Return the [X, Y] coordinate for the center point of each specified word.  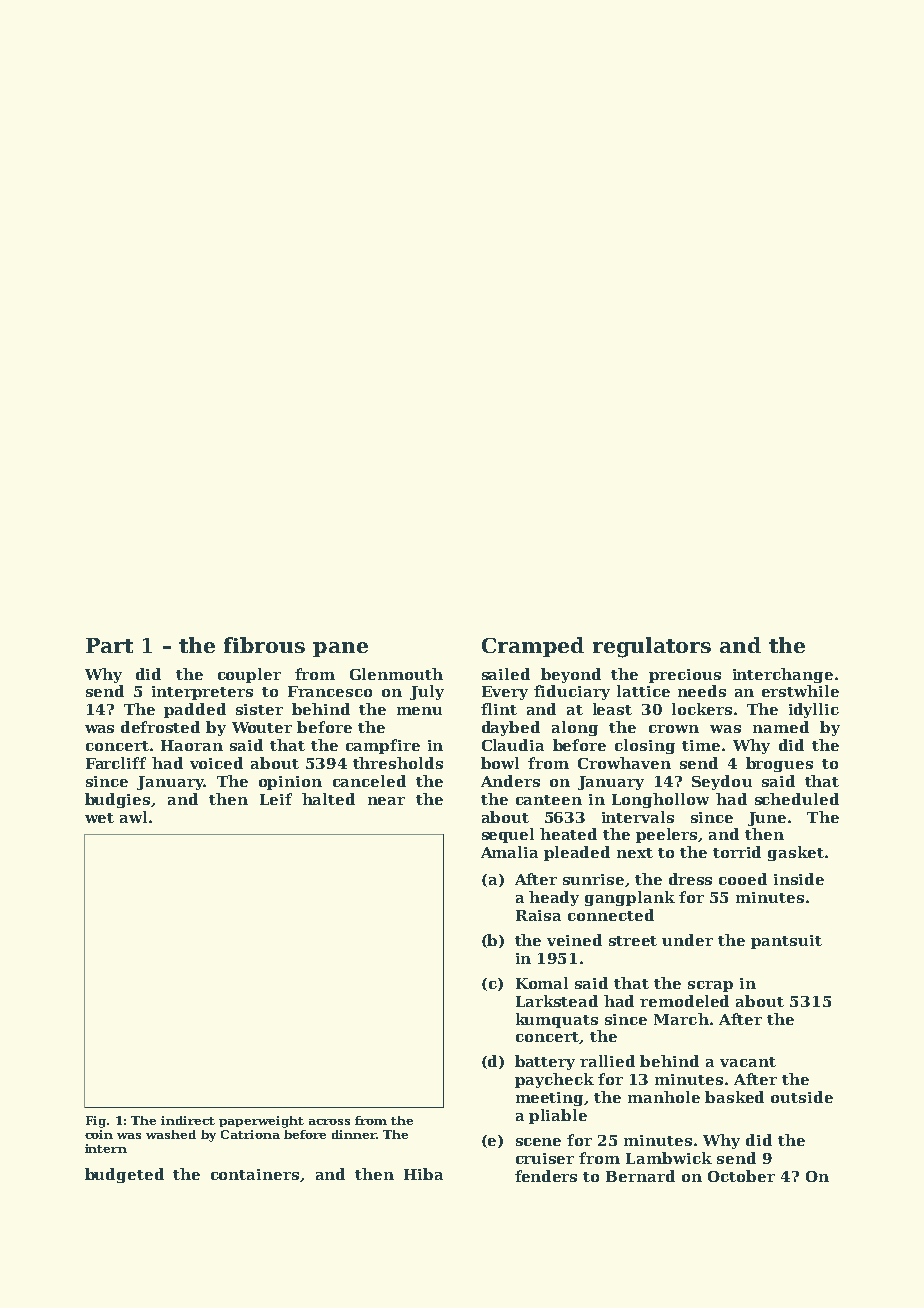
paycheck [554, 1080]
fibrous [264, 645]
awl [133, 817]
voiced [216, 763]
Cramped [533, 647]
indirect [188, 1120]
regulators [652, 647]
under [687, 940]
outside [802, 1097]
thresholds [398, 763]
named [781, 727]
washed [171, 1134]
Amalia [509, 852]
